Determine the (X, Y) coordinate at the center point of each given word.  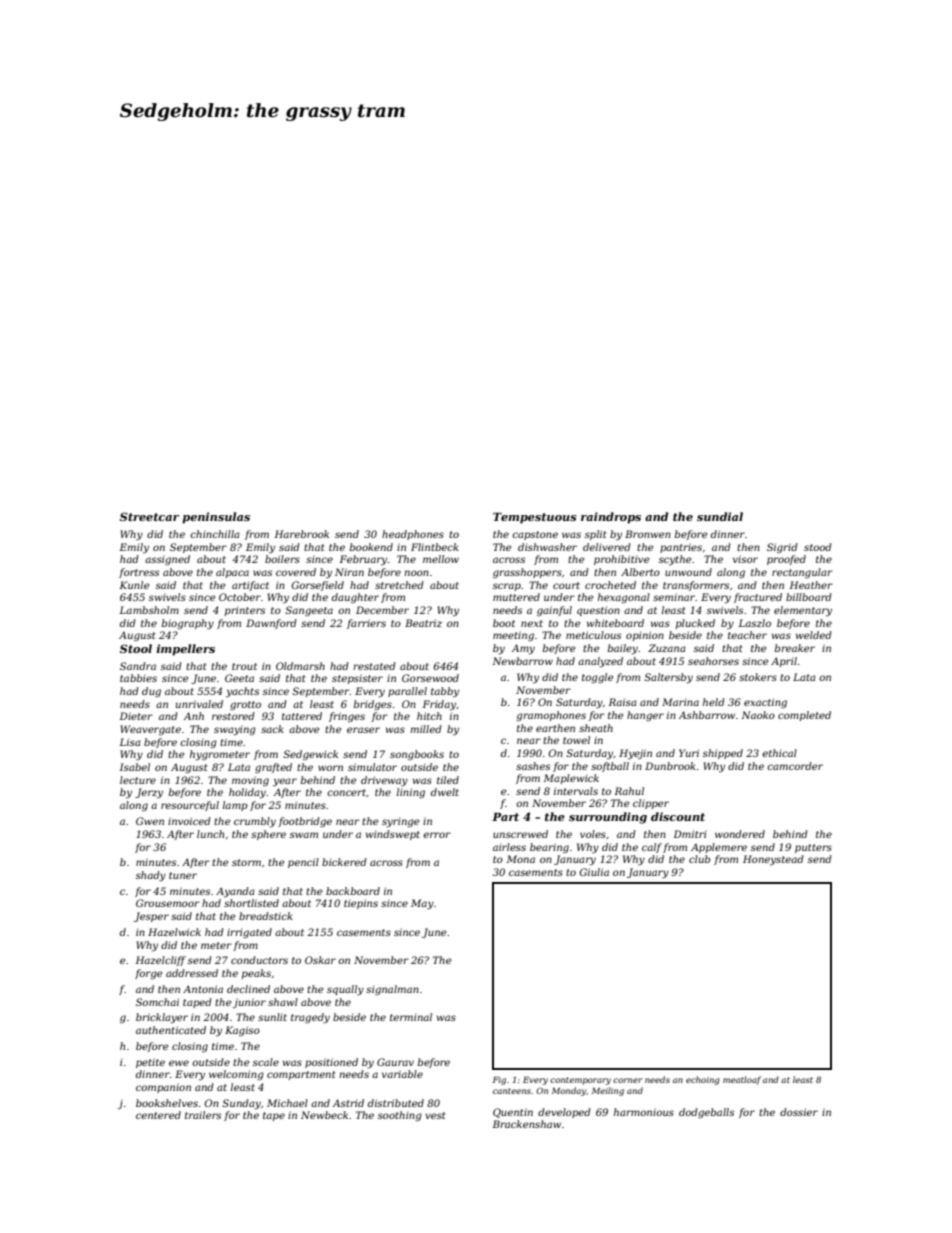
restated (374, 666)
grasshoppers (527, 573)
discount (678, 816)
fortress (139, 573)
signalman (392, 990)
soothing (400, 1116)
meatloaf (742, 1080)
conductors (259, 960)
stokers (758, 677)
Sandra (138, 666)
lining (411, 793)
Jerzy (149, 793)
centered (158, 1115)
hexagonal (624, 598)
